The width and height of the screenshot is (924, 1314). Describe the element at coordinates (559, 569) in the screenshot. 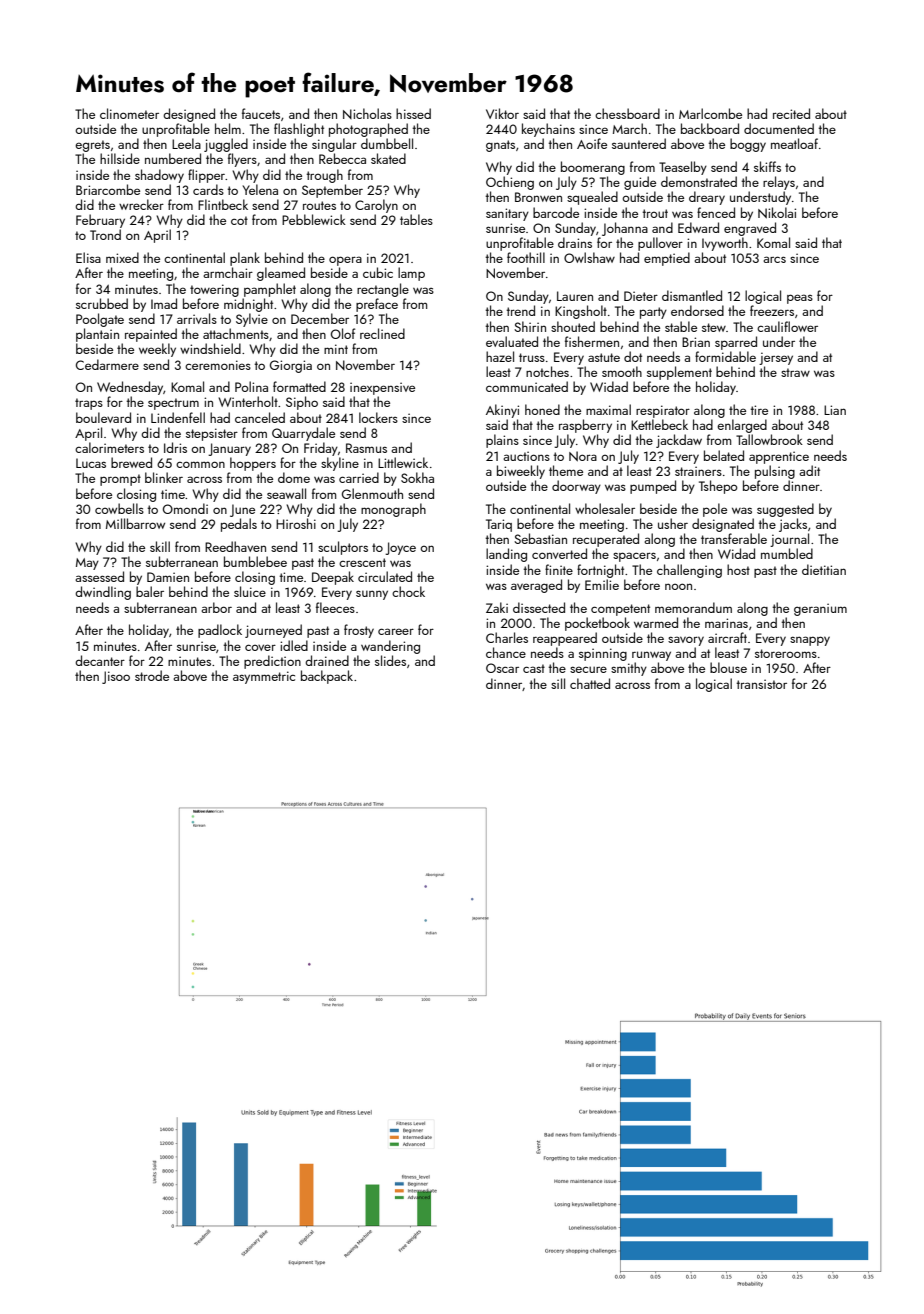

I see `finite` at that location.
